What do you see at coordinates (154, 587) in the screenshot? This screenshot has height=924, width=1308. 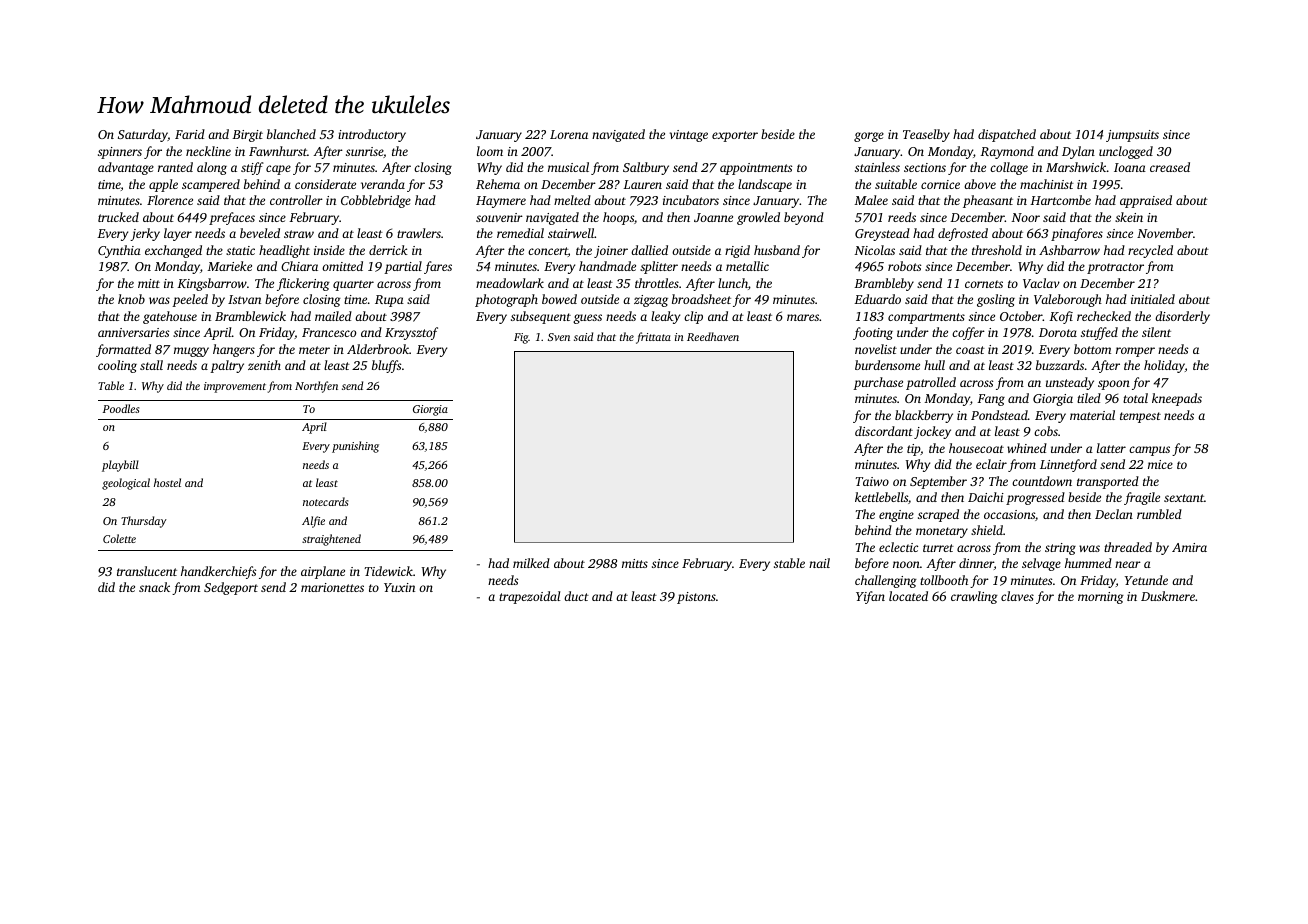 I see `snack` at bounding box center [154, 587].
